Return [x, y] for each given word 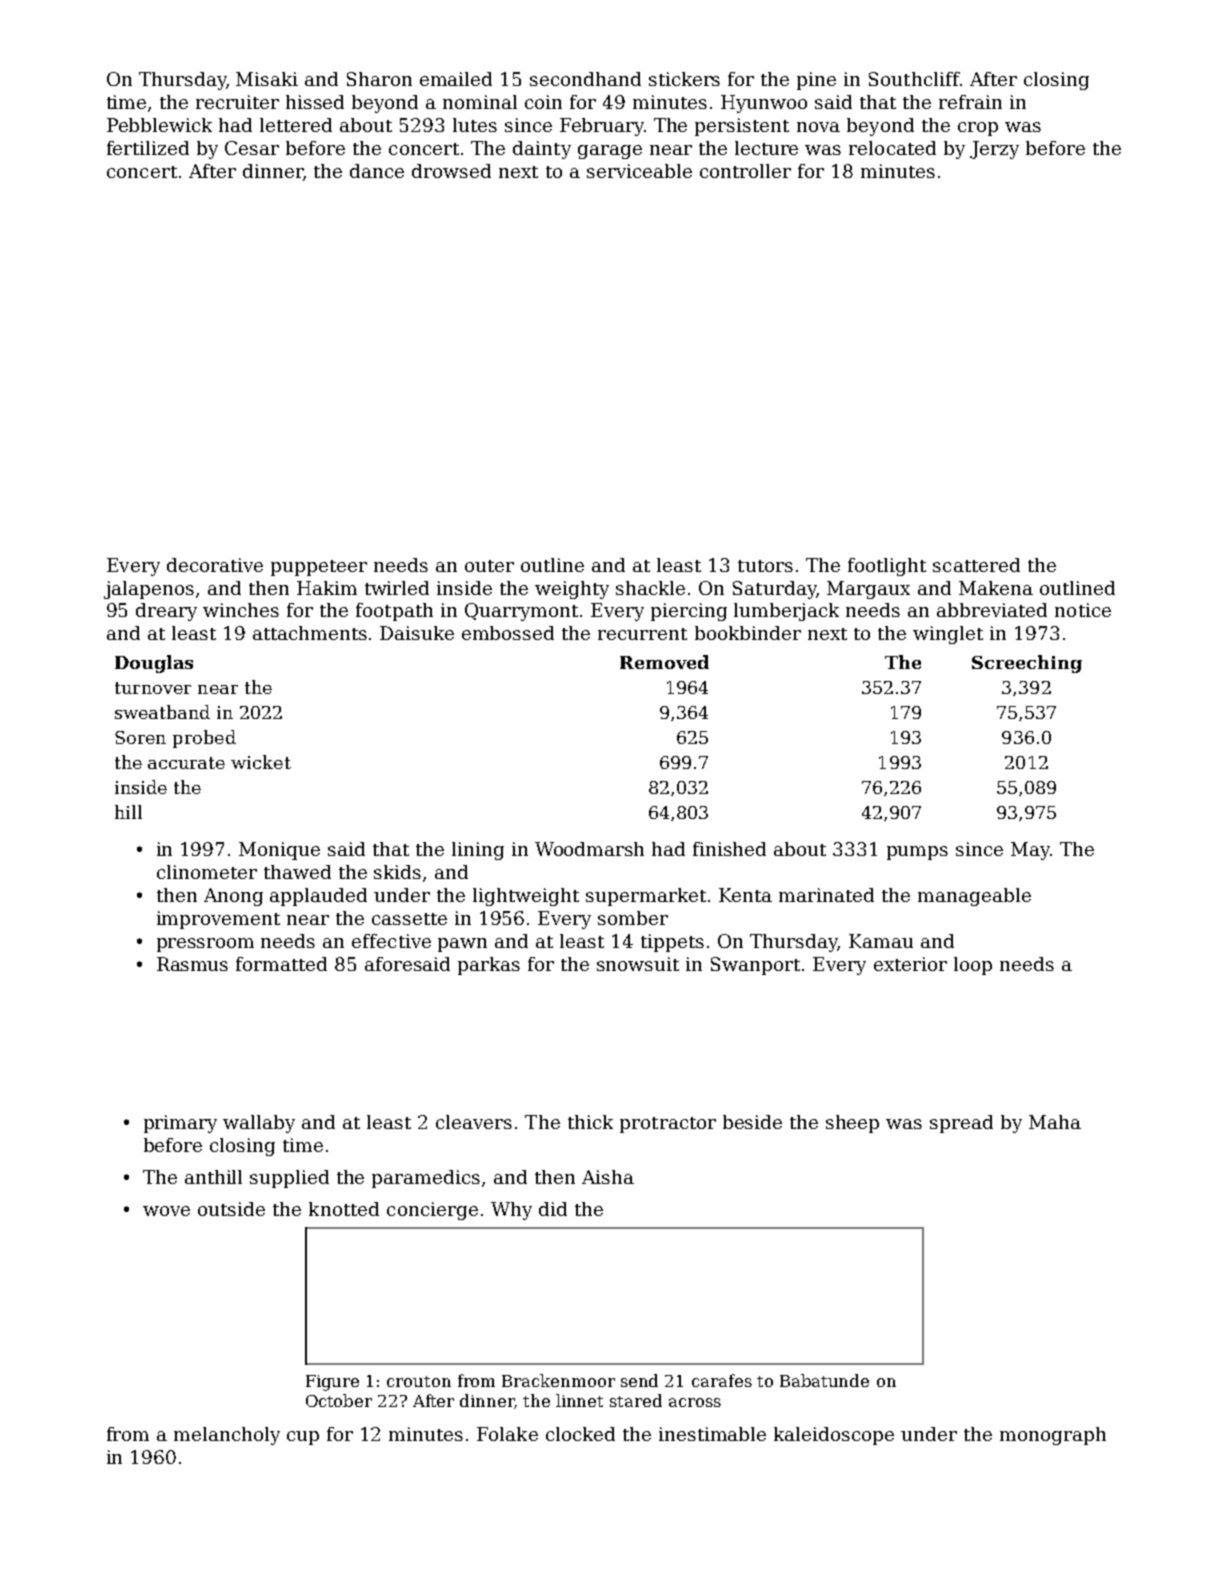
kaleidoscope [834, 1436]
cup [303, 1438]
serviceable [639, 171]
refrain [970, 102]
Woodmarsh [589, 849]
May [1030, 851]
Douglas [154, 664]
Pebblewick [159, 125]
